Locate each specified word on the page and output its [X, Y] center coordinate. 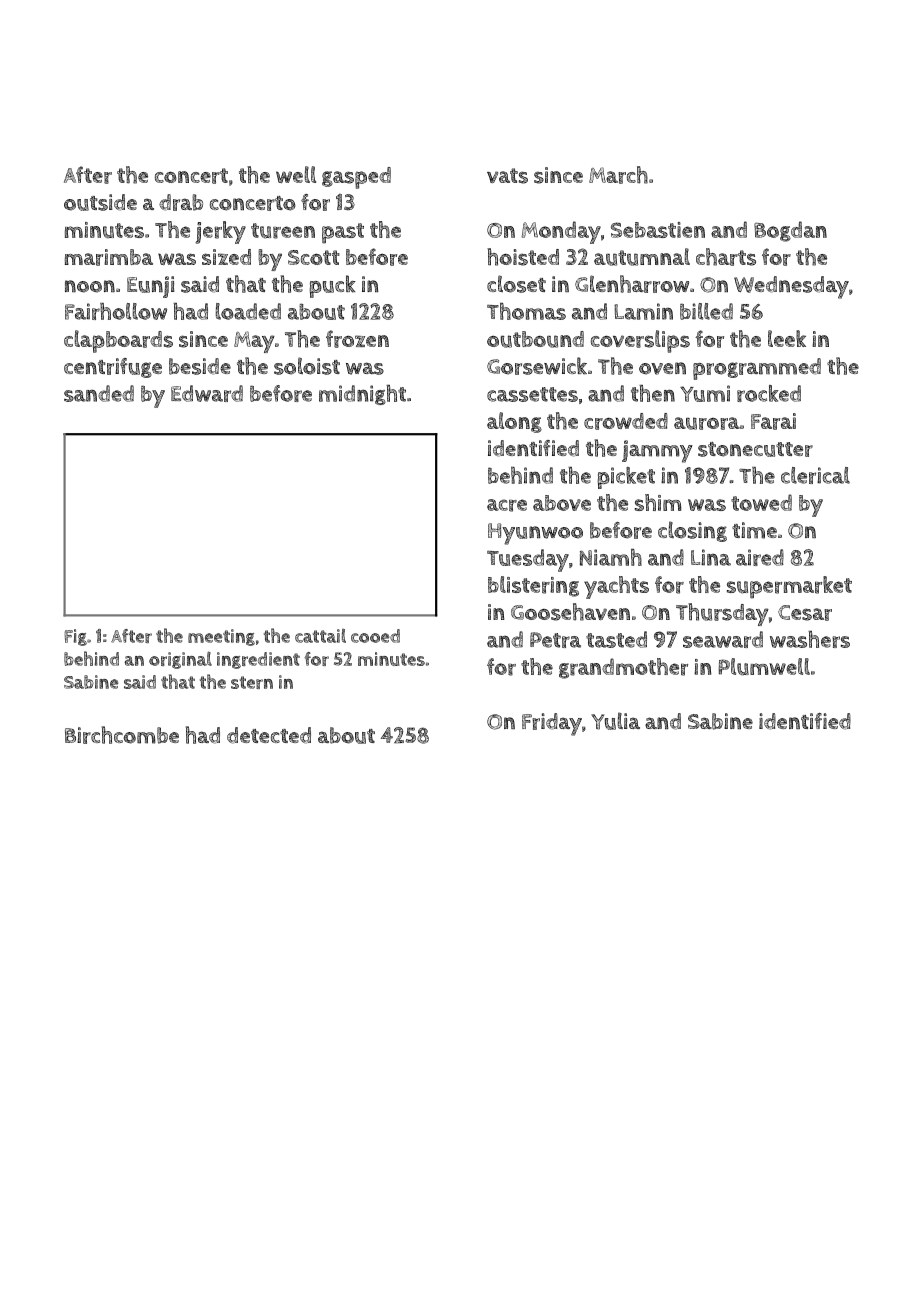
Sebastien [658, 230]
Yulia [615, 721]
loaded [248, 311]
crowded [626, 421]
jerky [220, 232]
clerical [815, 475]
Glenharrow [632, 284]
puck [332, 286]
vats [507, 176]
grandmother [623, 668]
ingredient [258, 660]
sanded [99, 393]
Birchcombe [122, 735]
